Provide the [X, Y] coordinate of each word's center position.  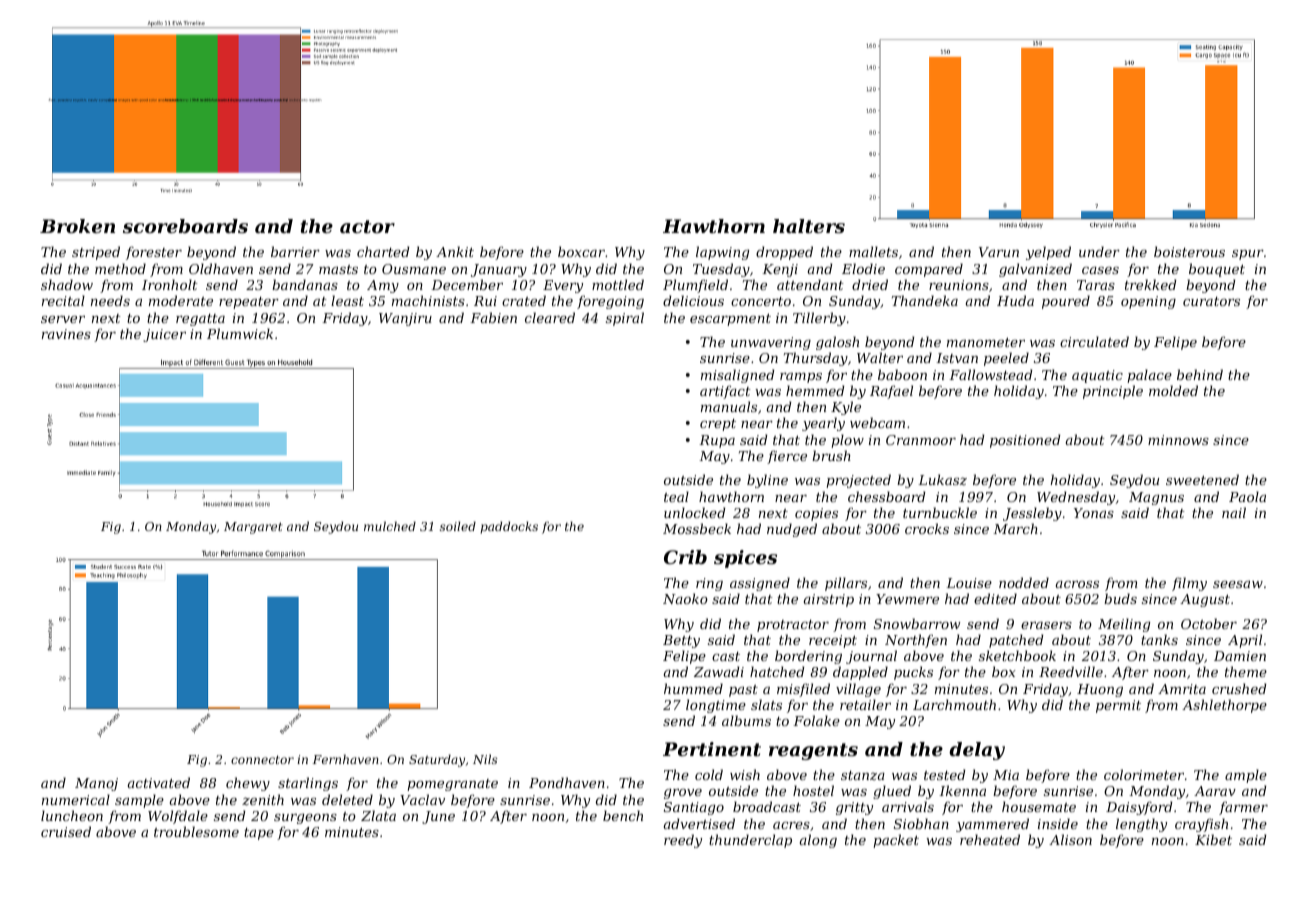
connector [262, 759]
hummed [693, 688]
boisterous [1189, 251]
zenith [263, 800]
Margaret [253, 528]
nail [1234, 512]
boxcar [581, 251]
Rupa [717, 441]
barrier [295, 251]
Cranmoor [921, 440]
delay [977, 751]
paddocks [509, 527]
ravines [66, 334]
